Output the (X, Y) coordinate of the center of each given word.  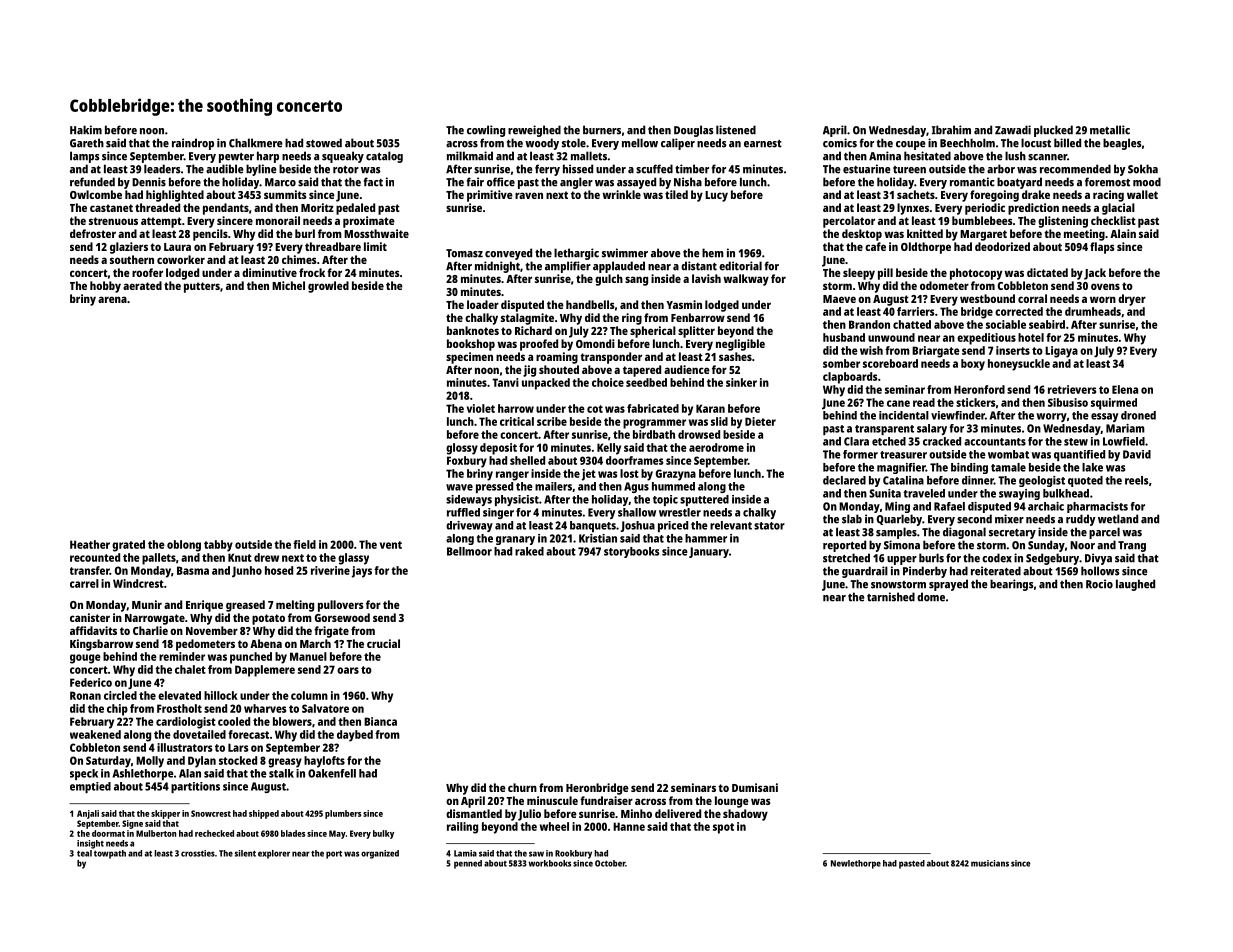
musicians (990, 863)
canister (90, 617)
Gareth (87, 143)
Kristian (598, 538)
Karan (710, 408)
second (974, 519)
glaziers (129, 248)
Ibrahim (951, 130)
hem (713, 253)
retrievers (1072, 389)
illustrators (185, 747)
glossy (462, 449)
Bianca (380, 721)
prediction (1033, 209)
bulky (383, 834)
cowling (486, 131)
